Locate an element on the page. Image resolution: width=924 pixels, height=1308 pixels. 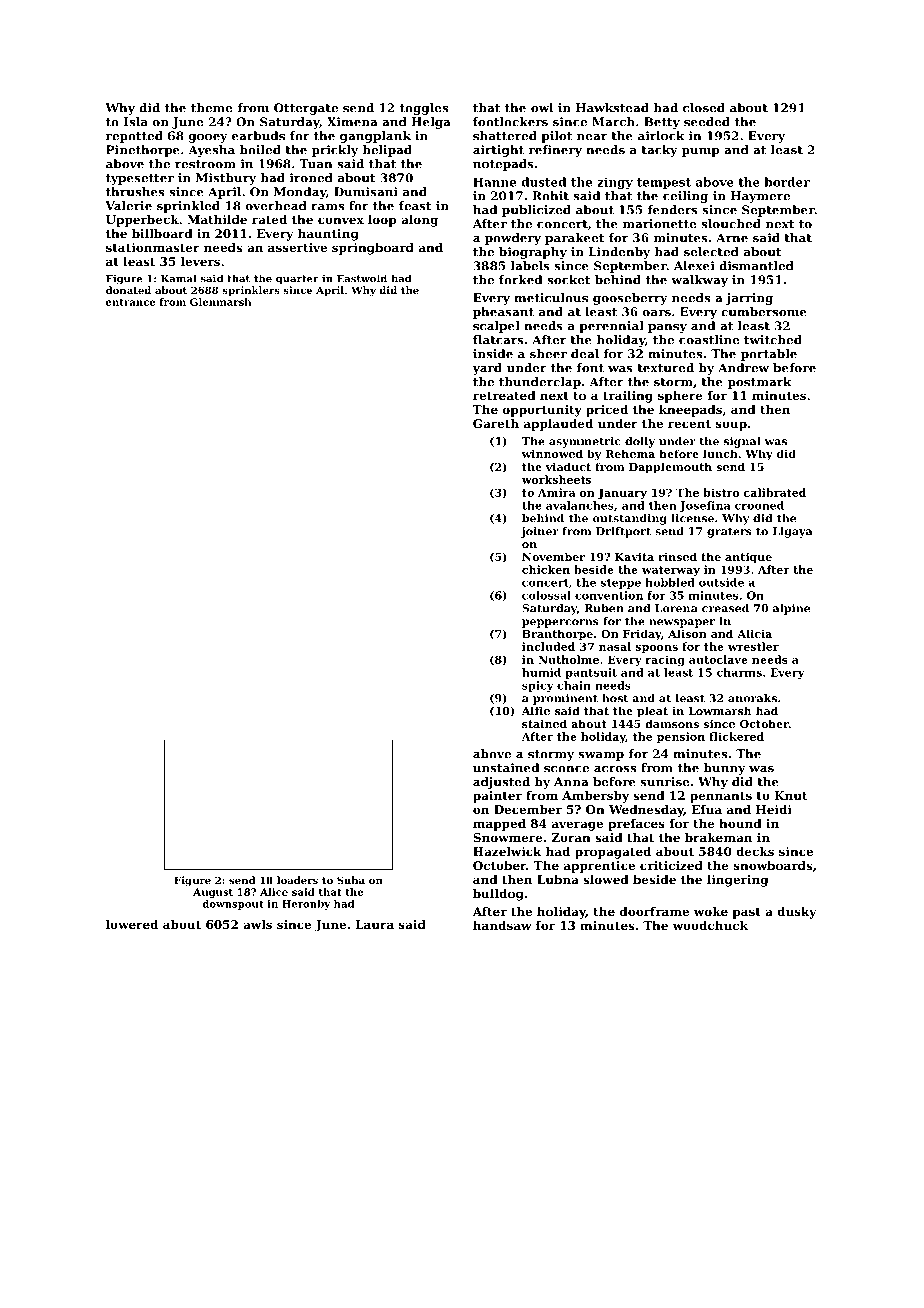
woodchuck is located at coordinates (710, 925).
